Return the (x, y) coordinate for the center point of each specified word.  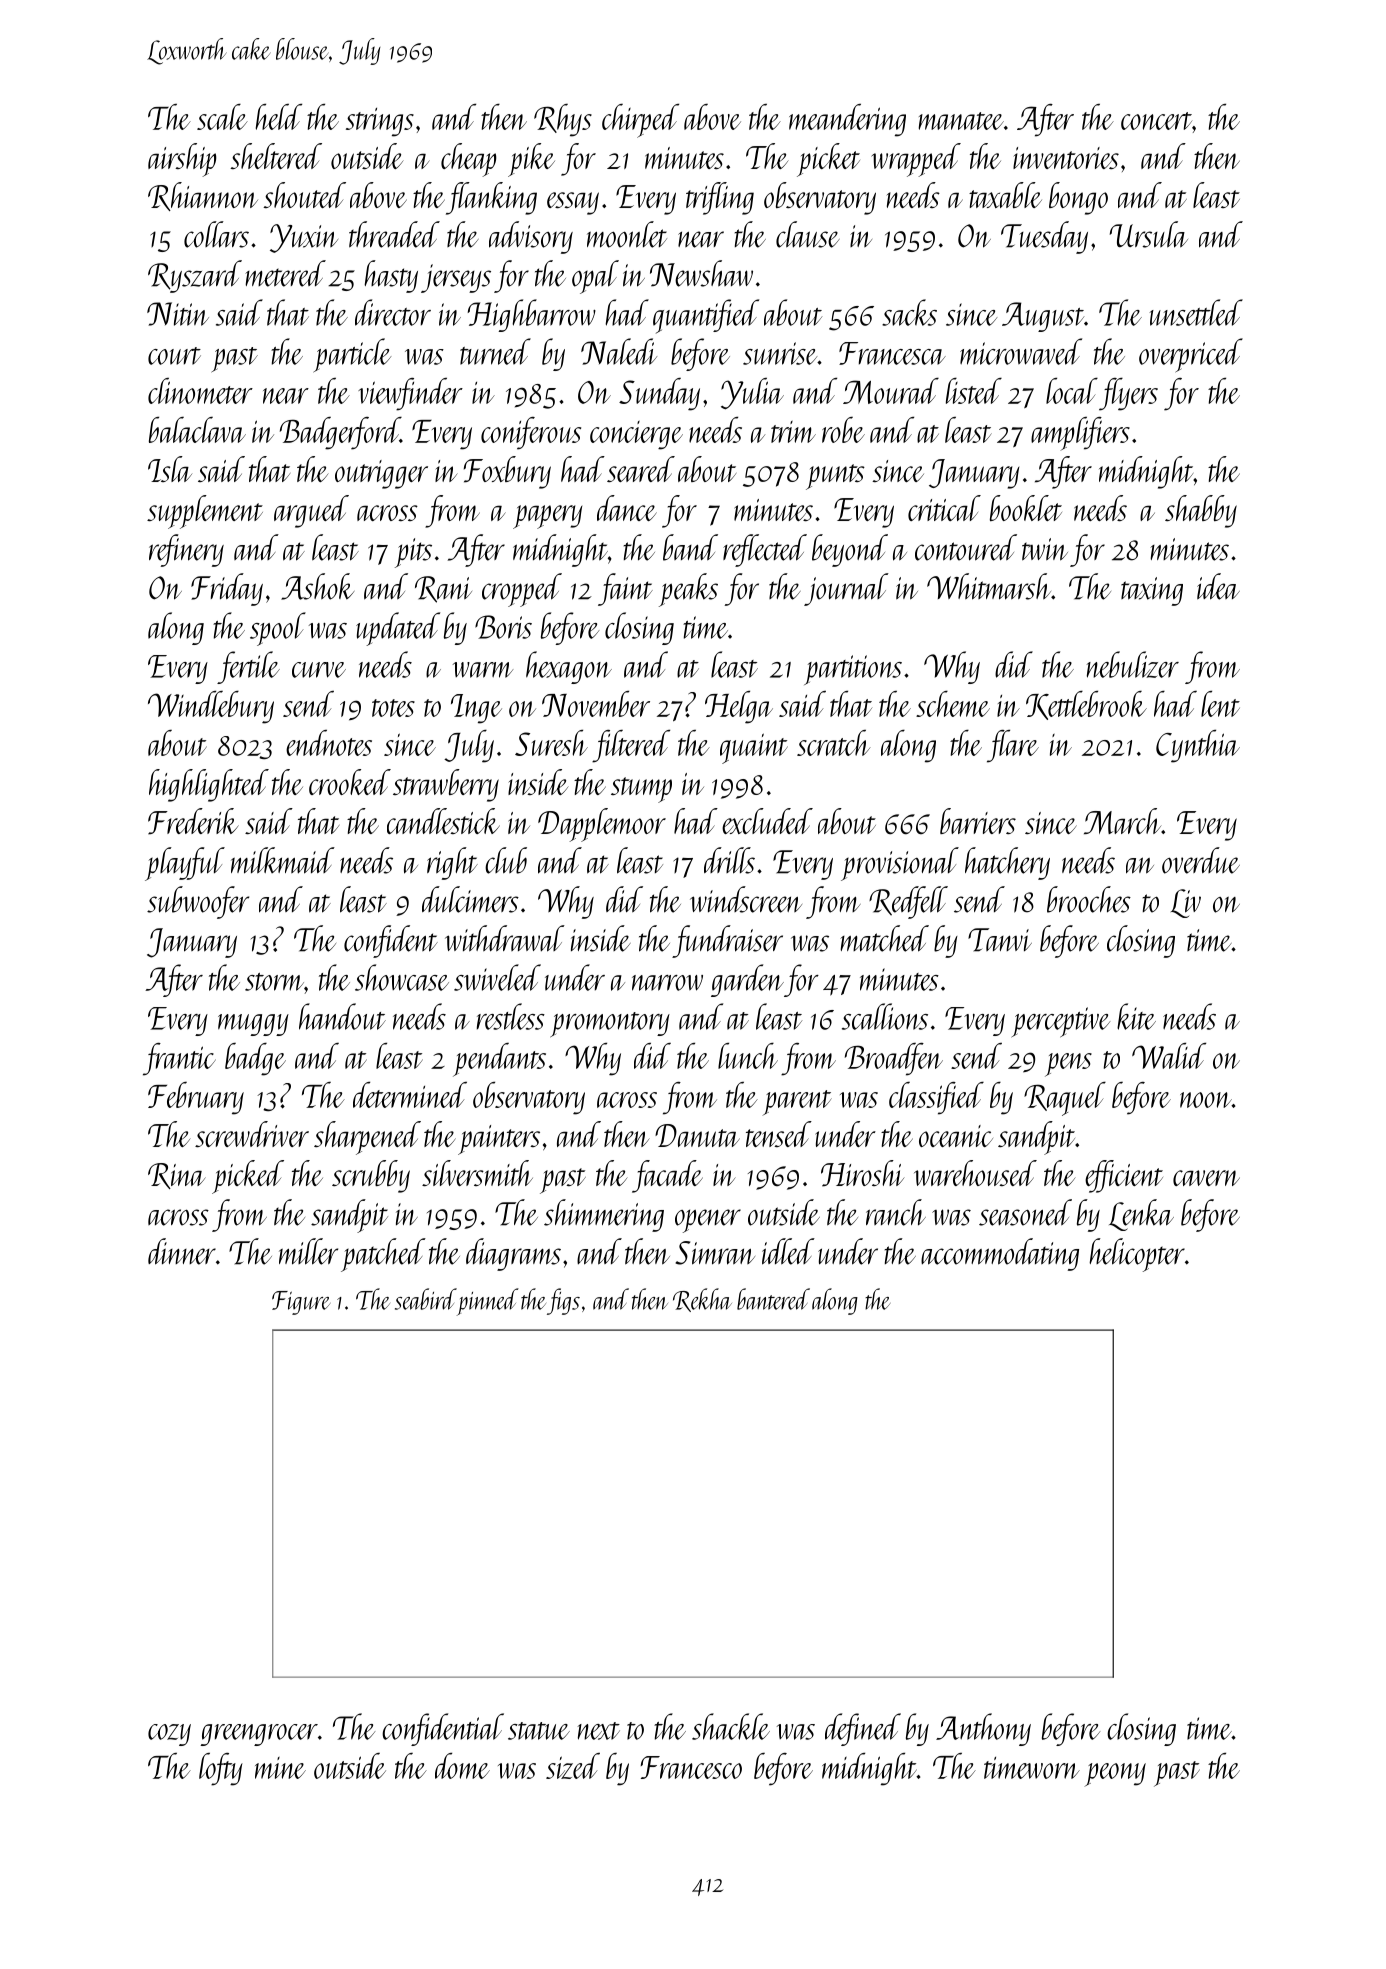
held (279, 117)
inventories (1066, 158)
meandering (847, 120)
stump (641, 790)
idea (1218, 586)
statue (539, 1731)
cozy (169, 1735)
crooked (350, 782)
